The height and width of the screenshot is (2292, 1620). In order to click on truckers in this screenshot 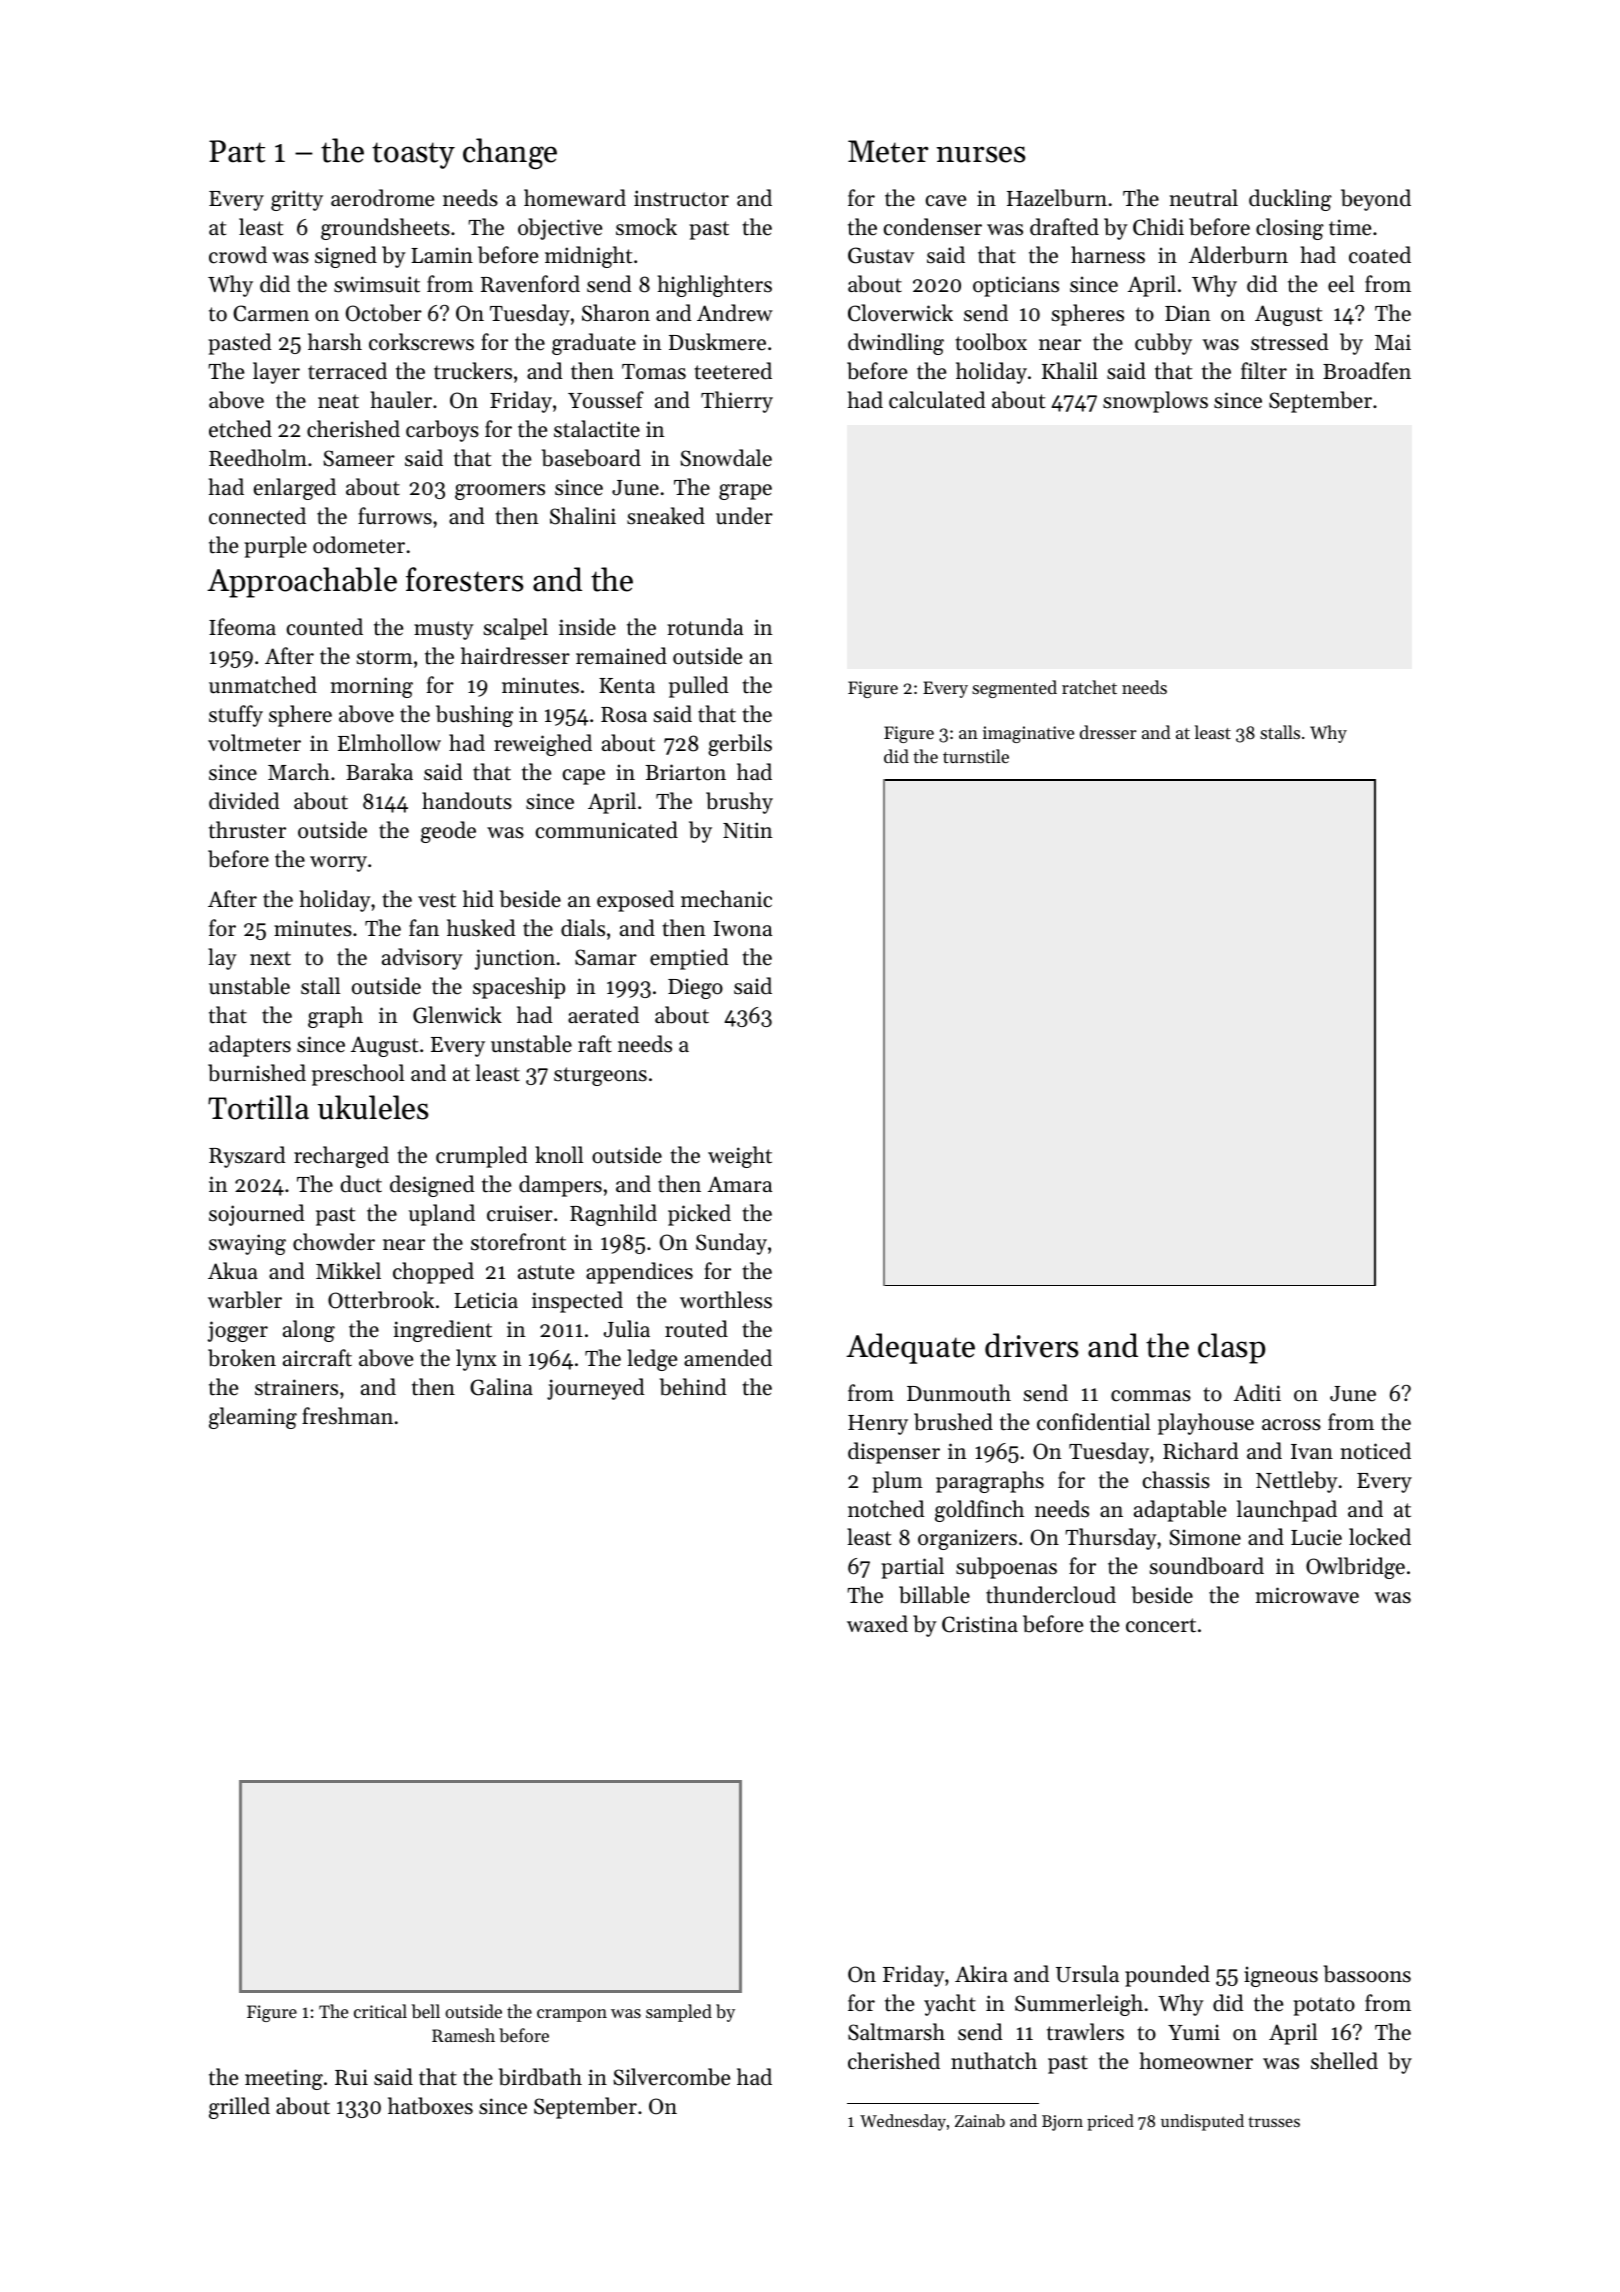, I will do `click(473, 371)`.
